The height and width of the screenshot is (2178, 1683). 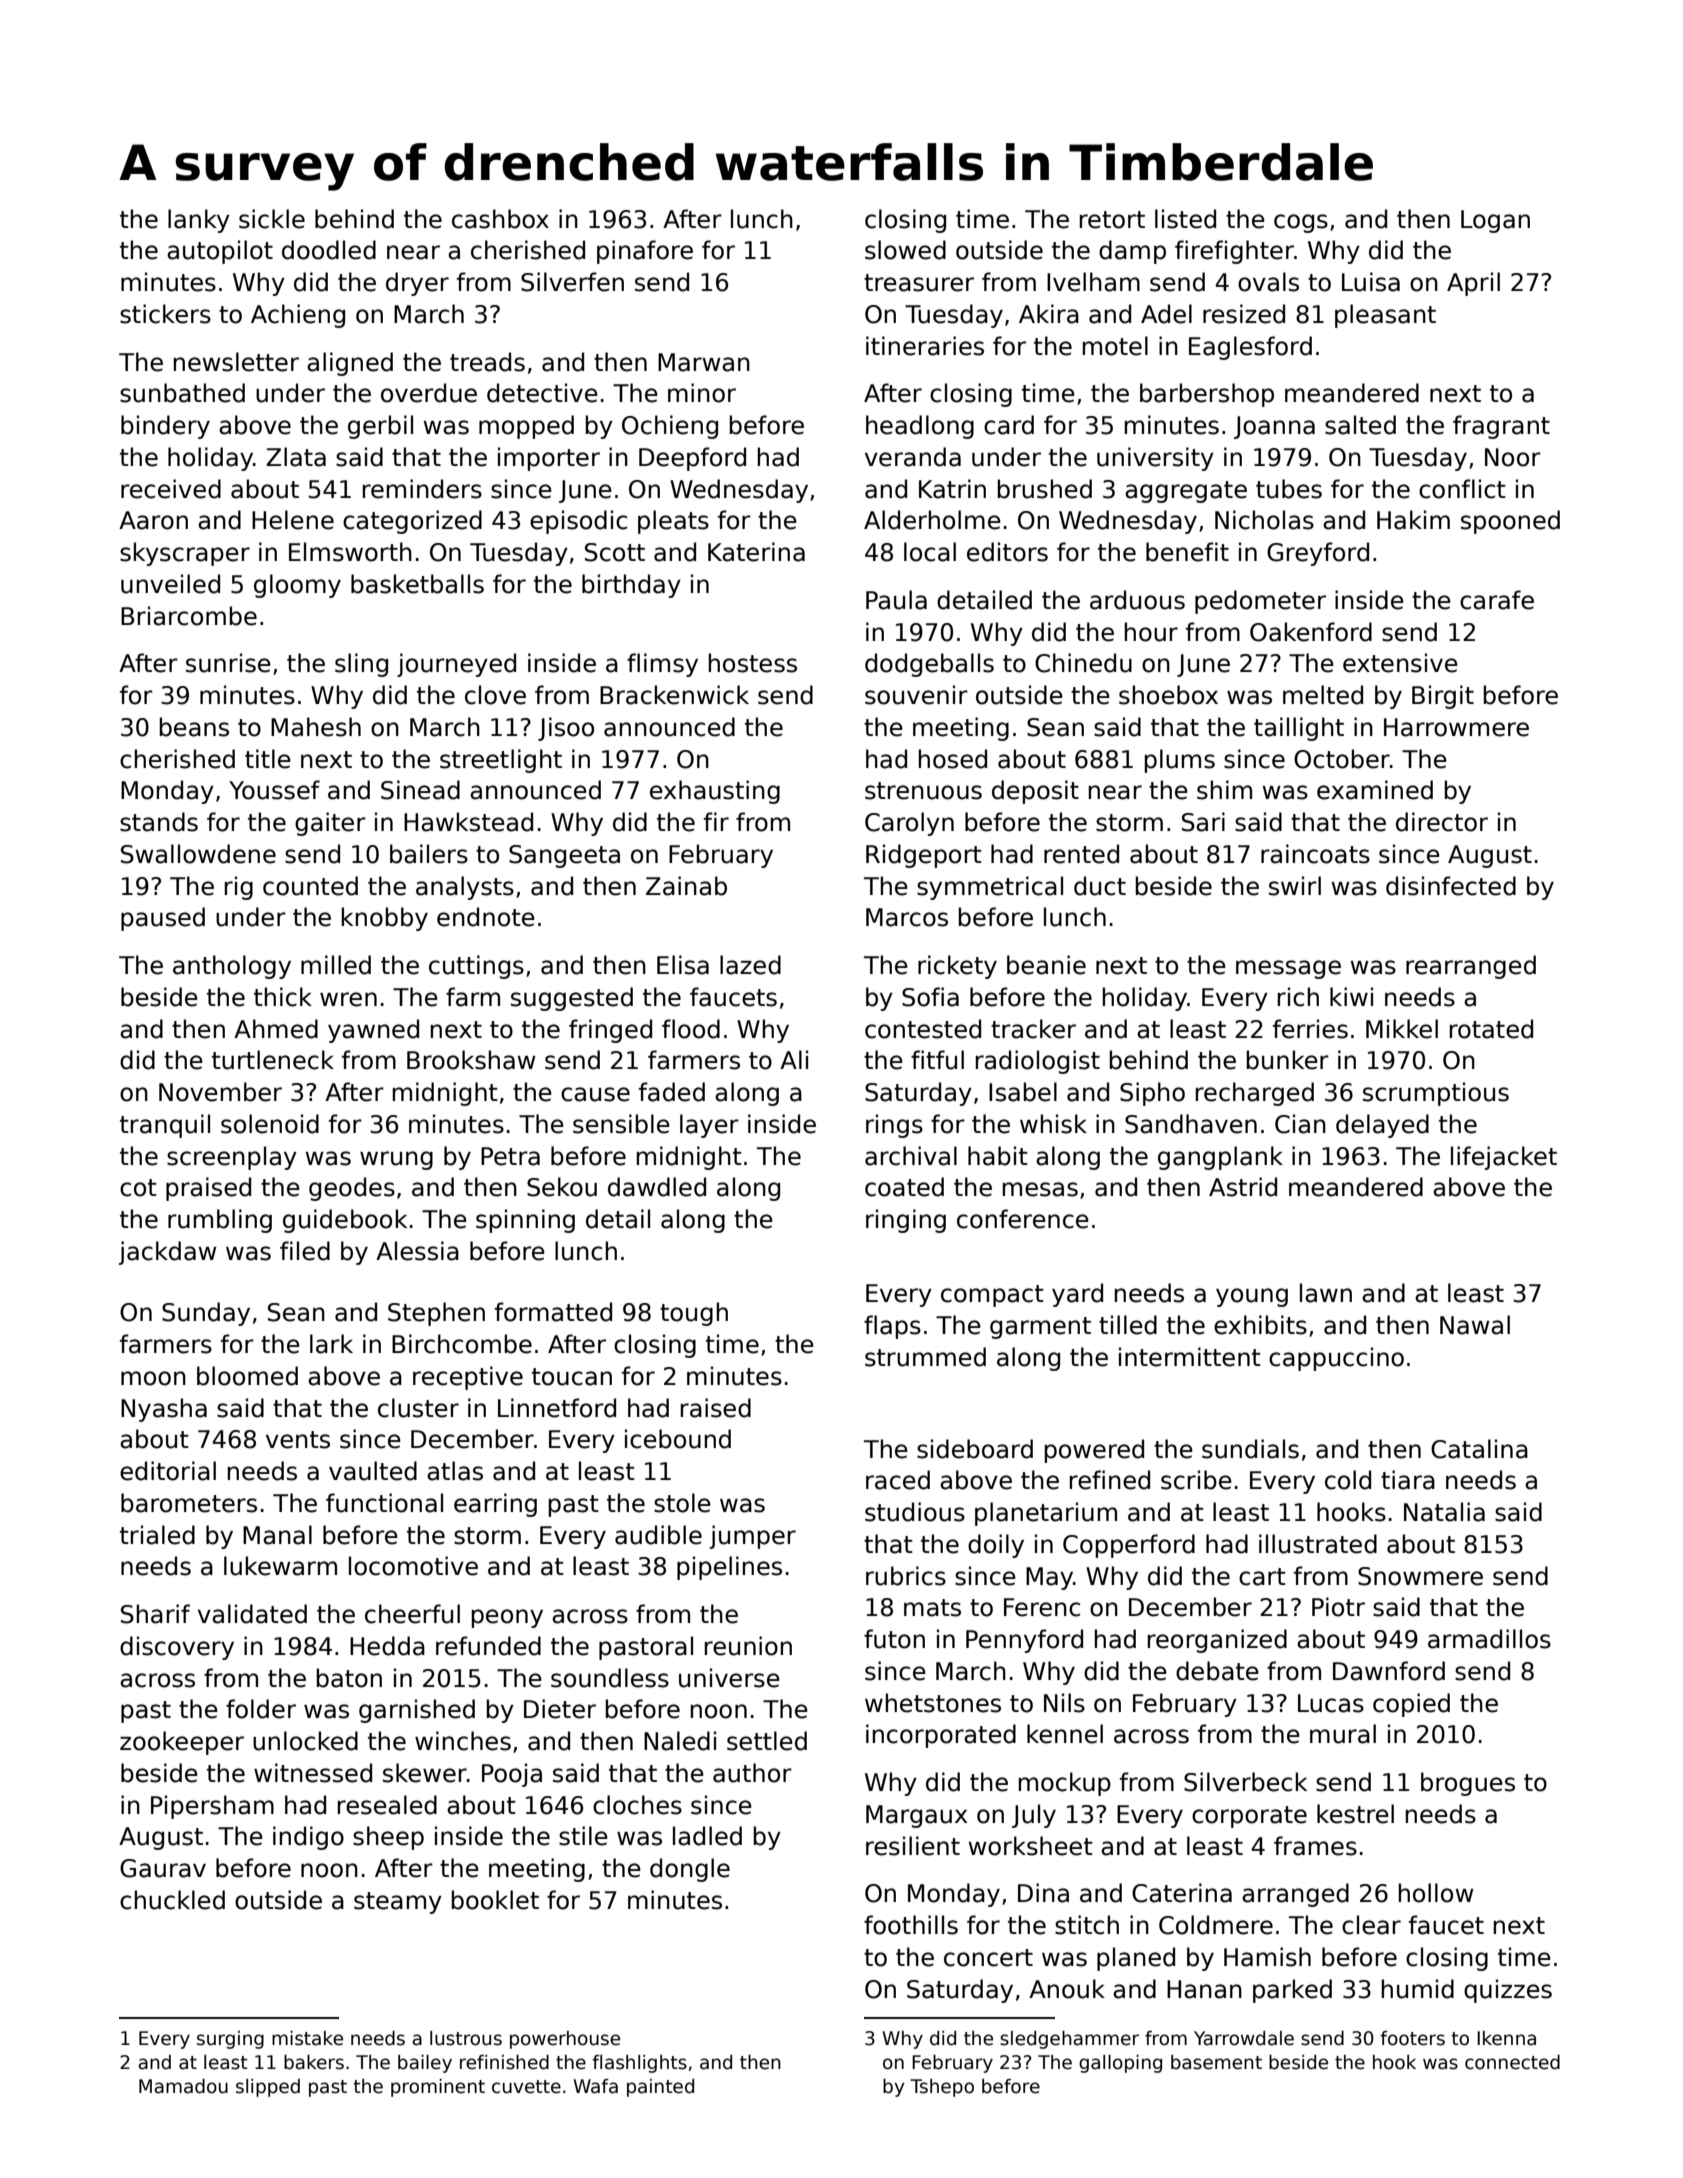 I want to click on sideboard, so click(x=975, y=1449).
